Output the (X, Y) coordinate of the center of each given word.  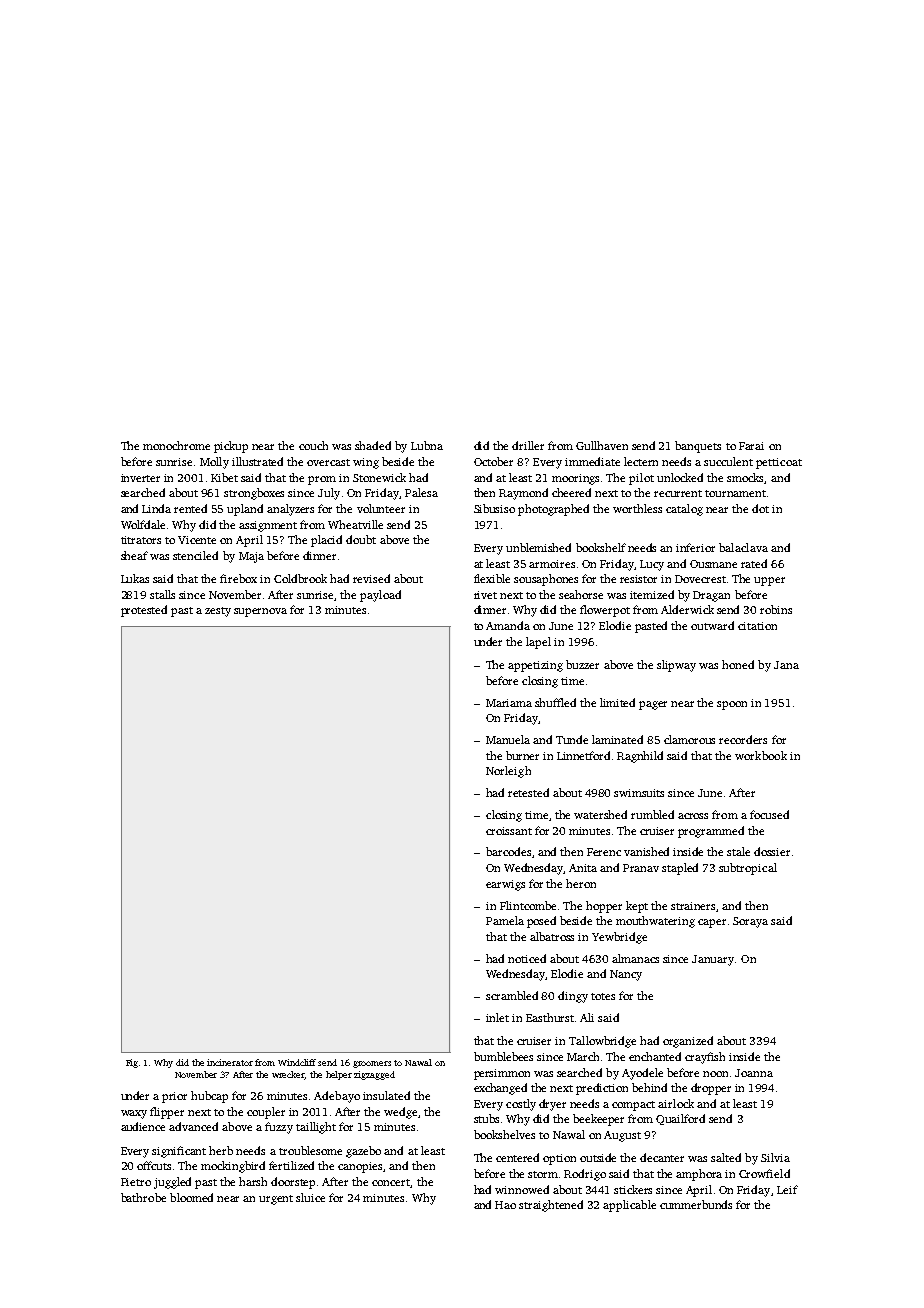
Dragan (711, 596)
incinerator (230, 1062)
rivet (485, 595)
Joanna (754, 1073)
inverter (140, 478)
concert (391, 1182)
